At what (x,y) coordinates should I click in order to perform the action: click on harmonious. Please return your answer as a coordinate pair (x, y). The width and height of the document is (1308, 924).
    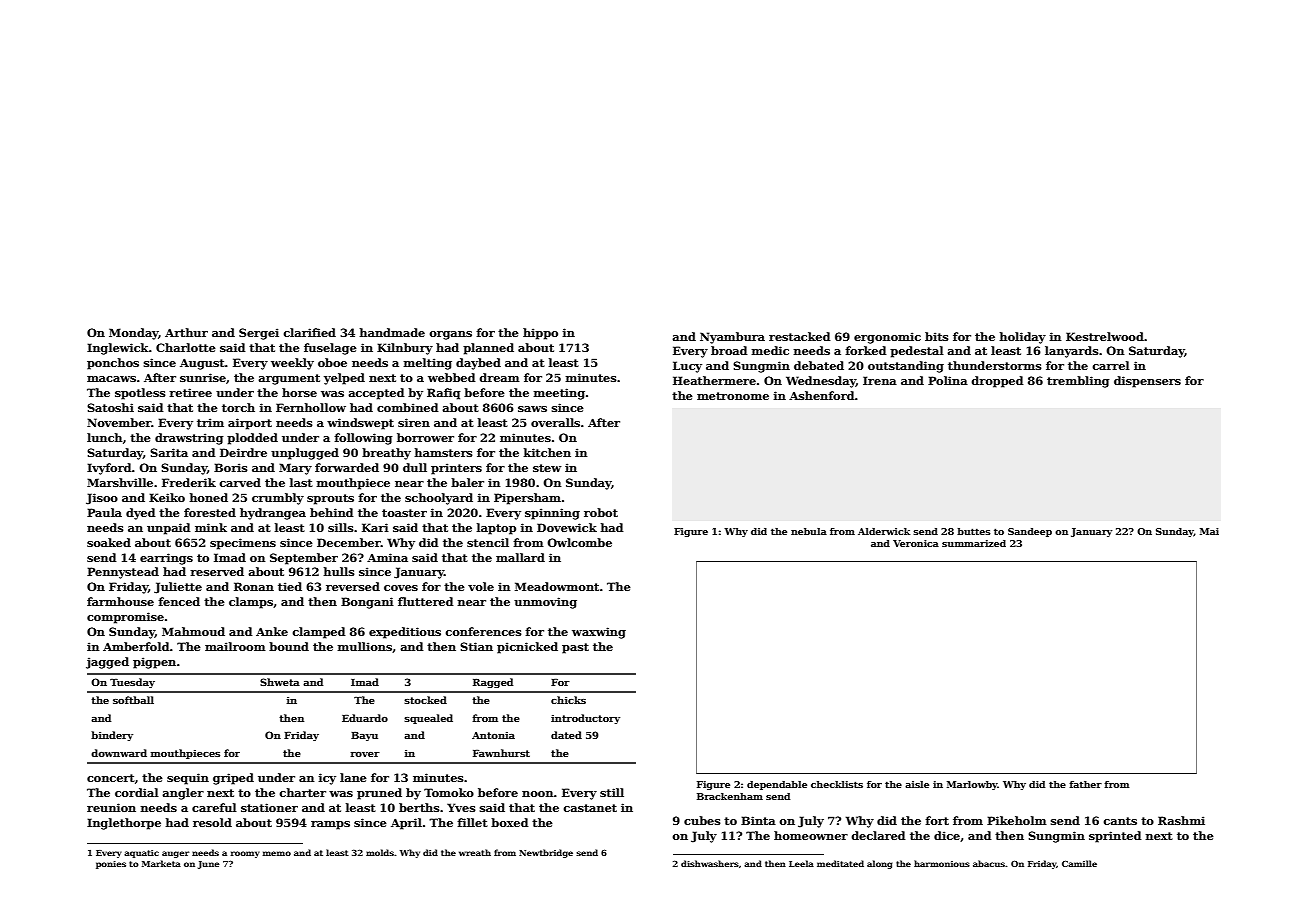
    Looking at the image, I should click on (942, 863).
